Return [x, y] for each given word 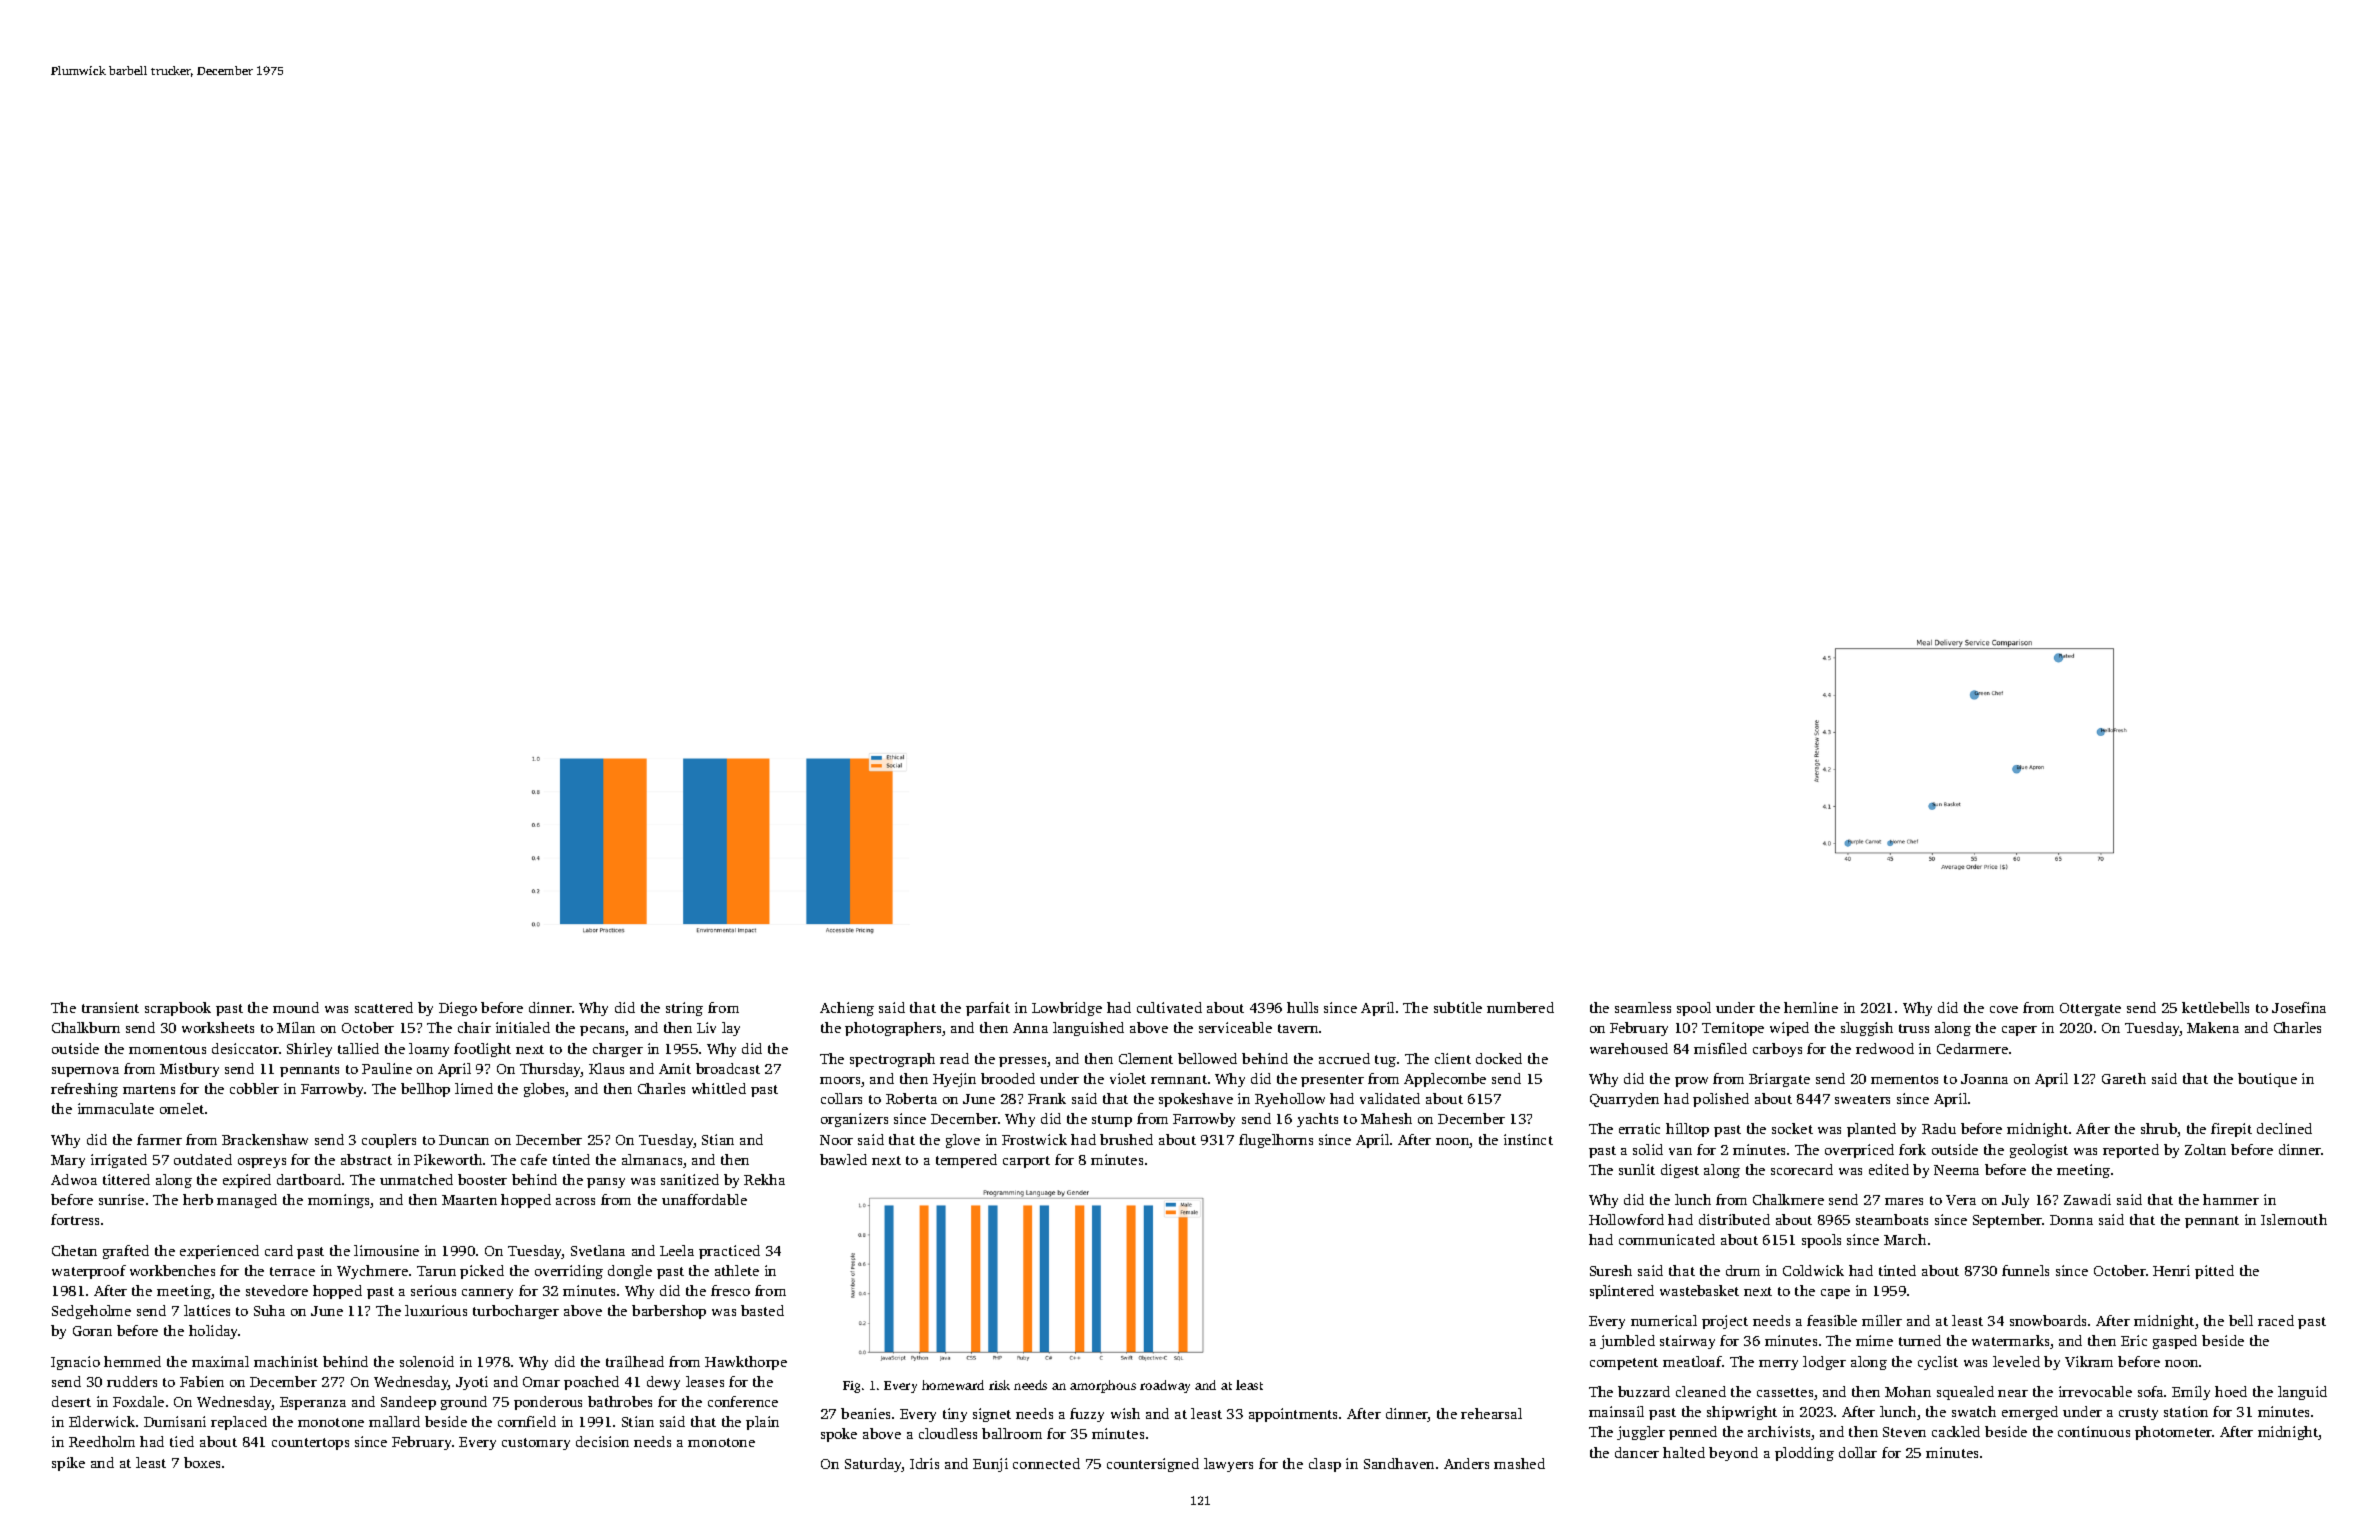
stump [1112, 1121]
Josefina [2299, 1007]
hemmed [132, 1361]
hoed [2231, 1391]
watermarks [2010, 1340]
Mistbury [189, 1070]
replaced [239, 1423]
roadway [1165, 1386]
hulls [1302, 1007]
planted [1871, 1130]
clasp [1325, 1465]
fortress [75, 1219]
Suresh [1611, 1270]
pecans [603, 1031]
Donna [2071, 1220]
